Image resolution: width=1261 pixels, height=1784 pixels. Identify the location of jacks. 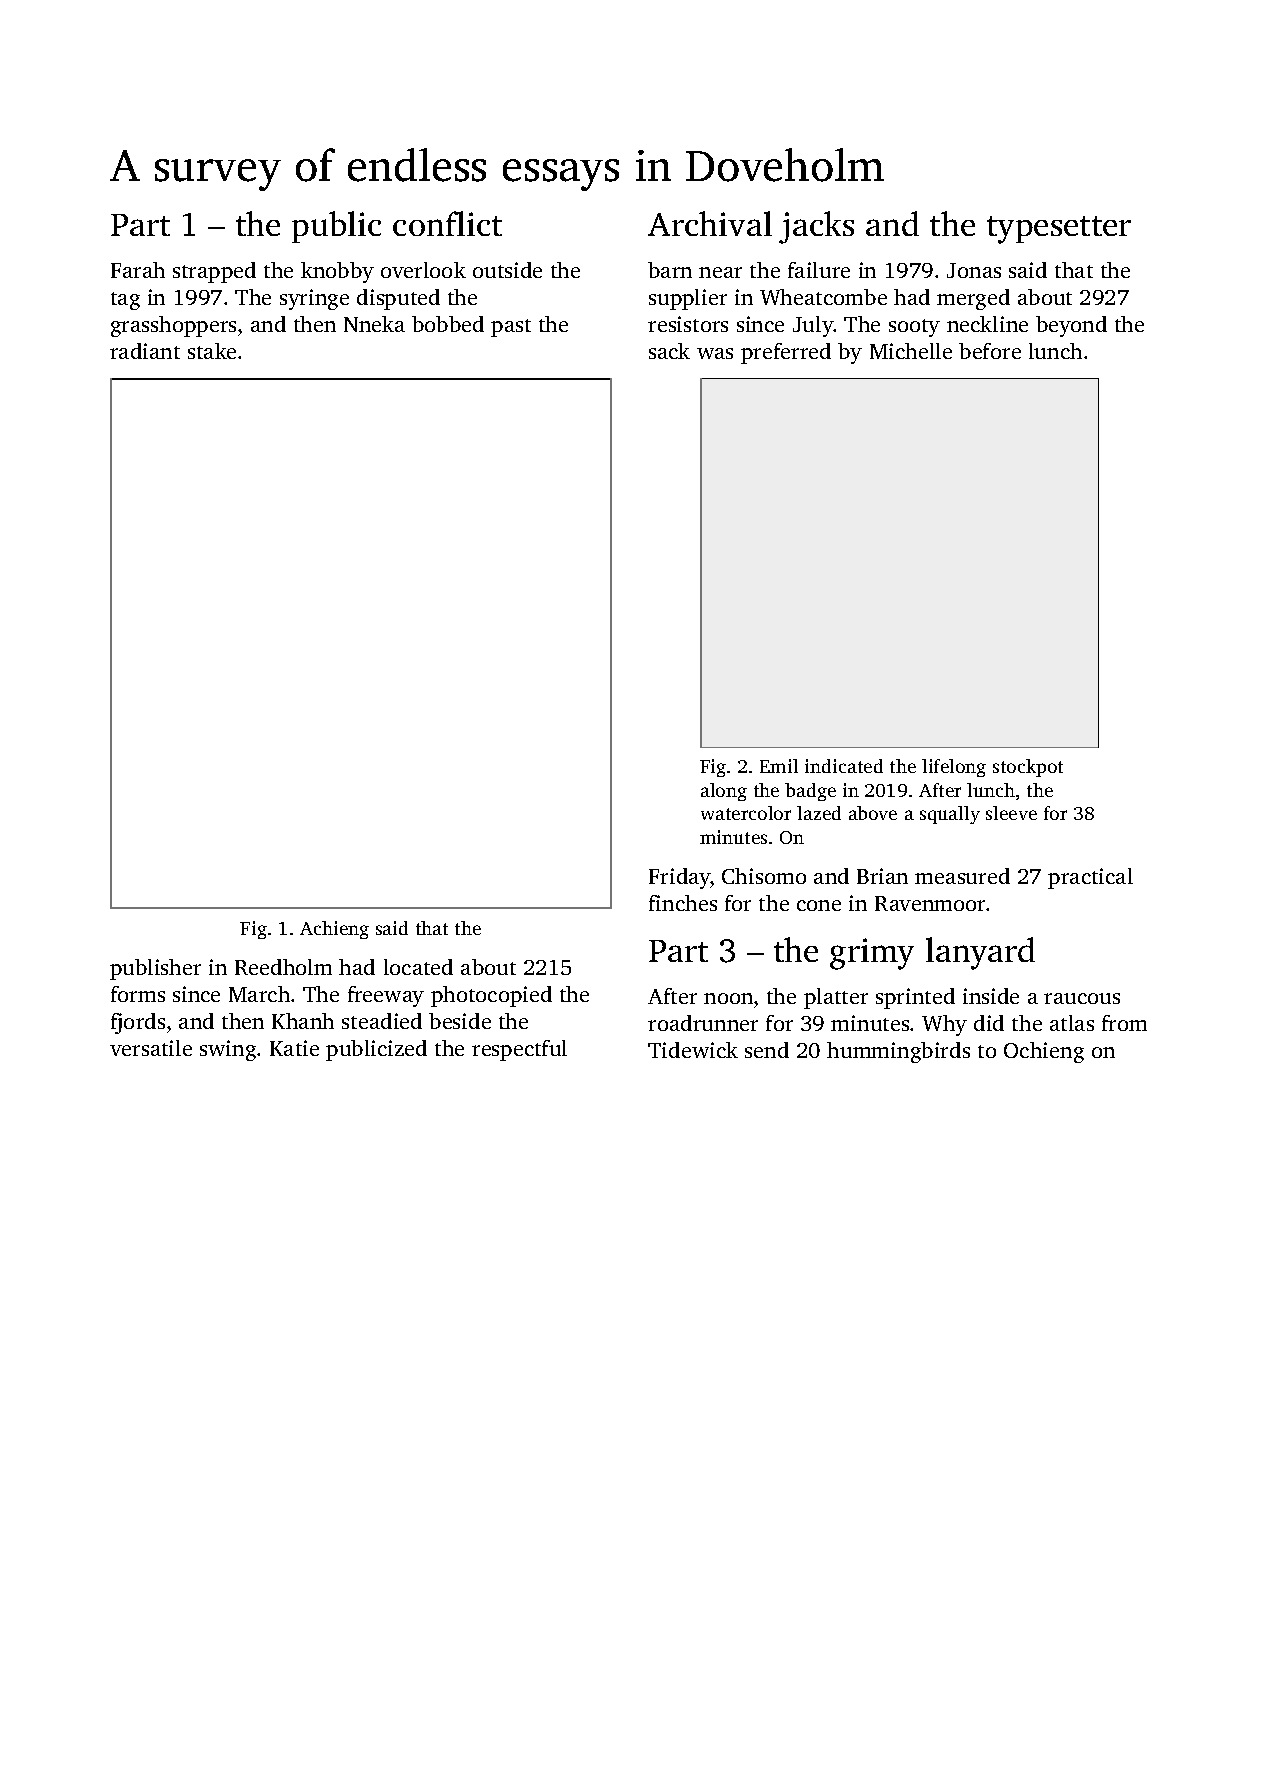
(816, 227).
